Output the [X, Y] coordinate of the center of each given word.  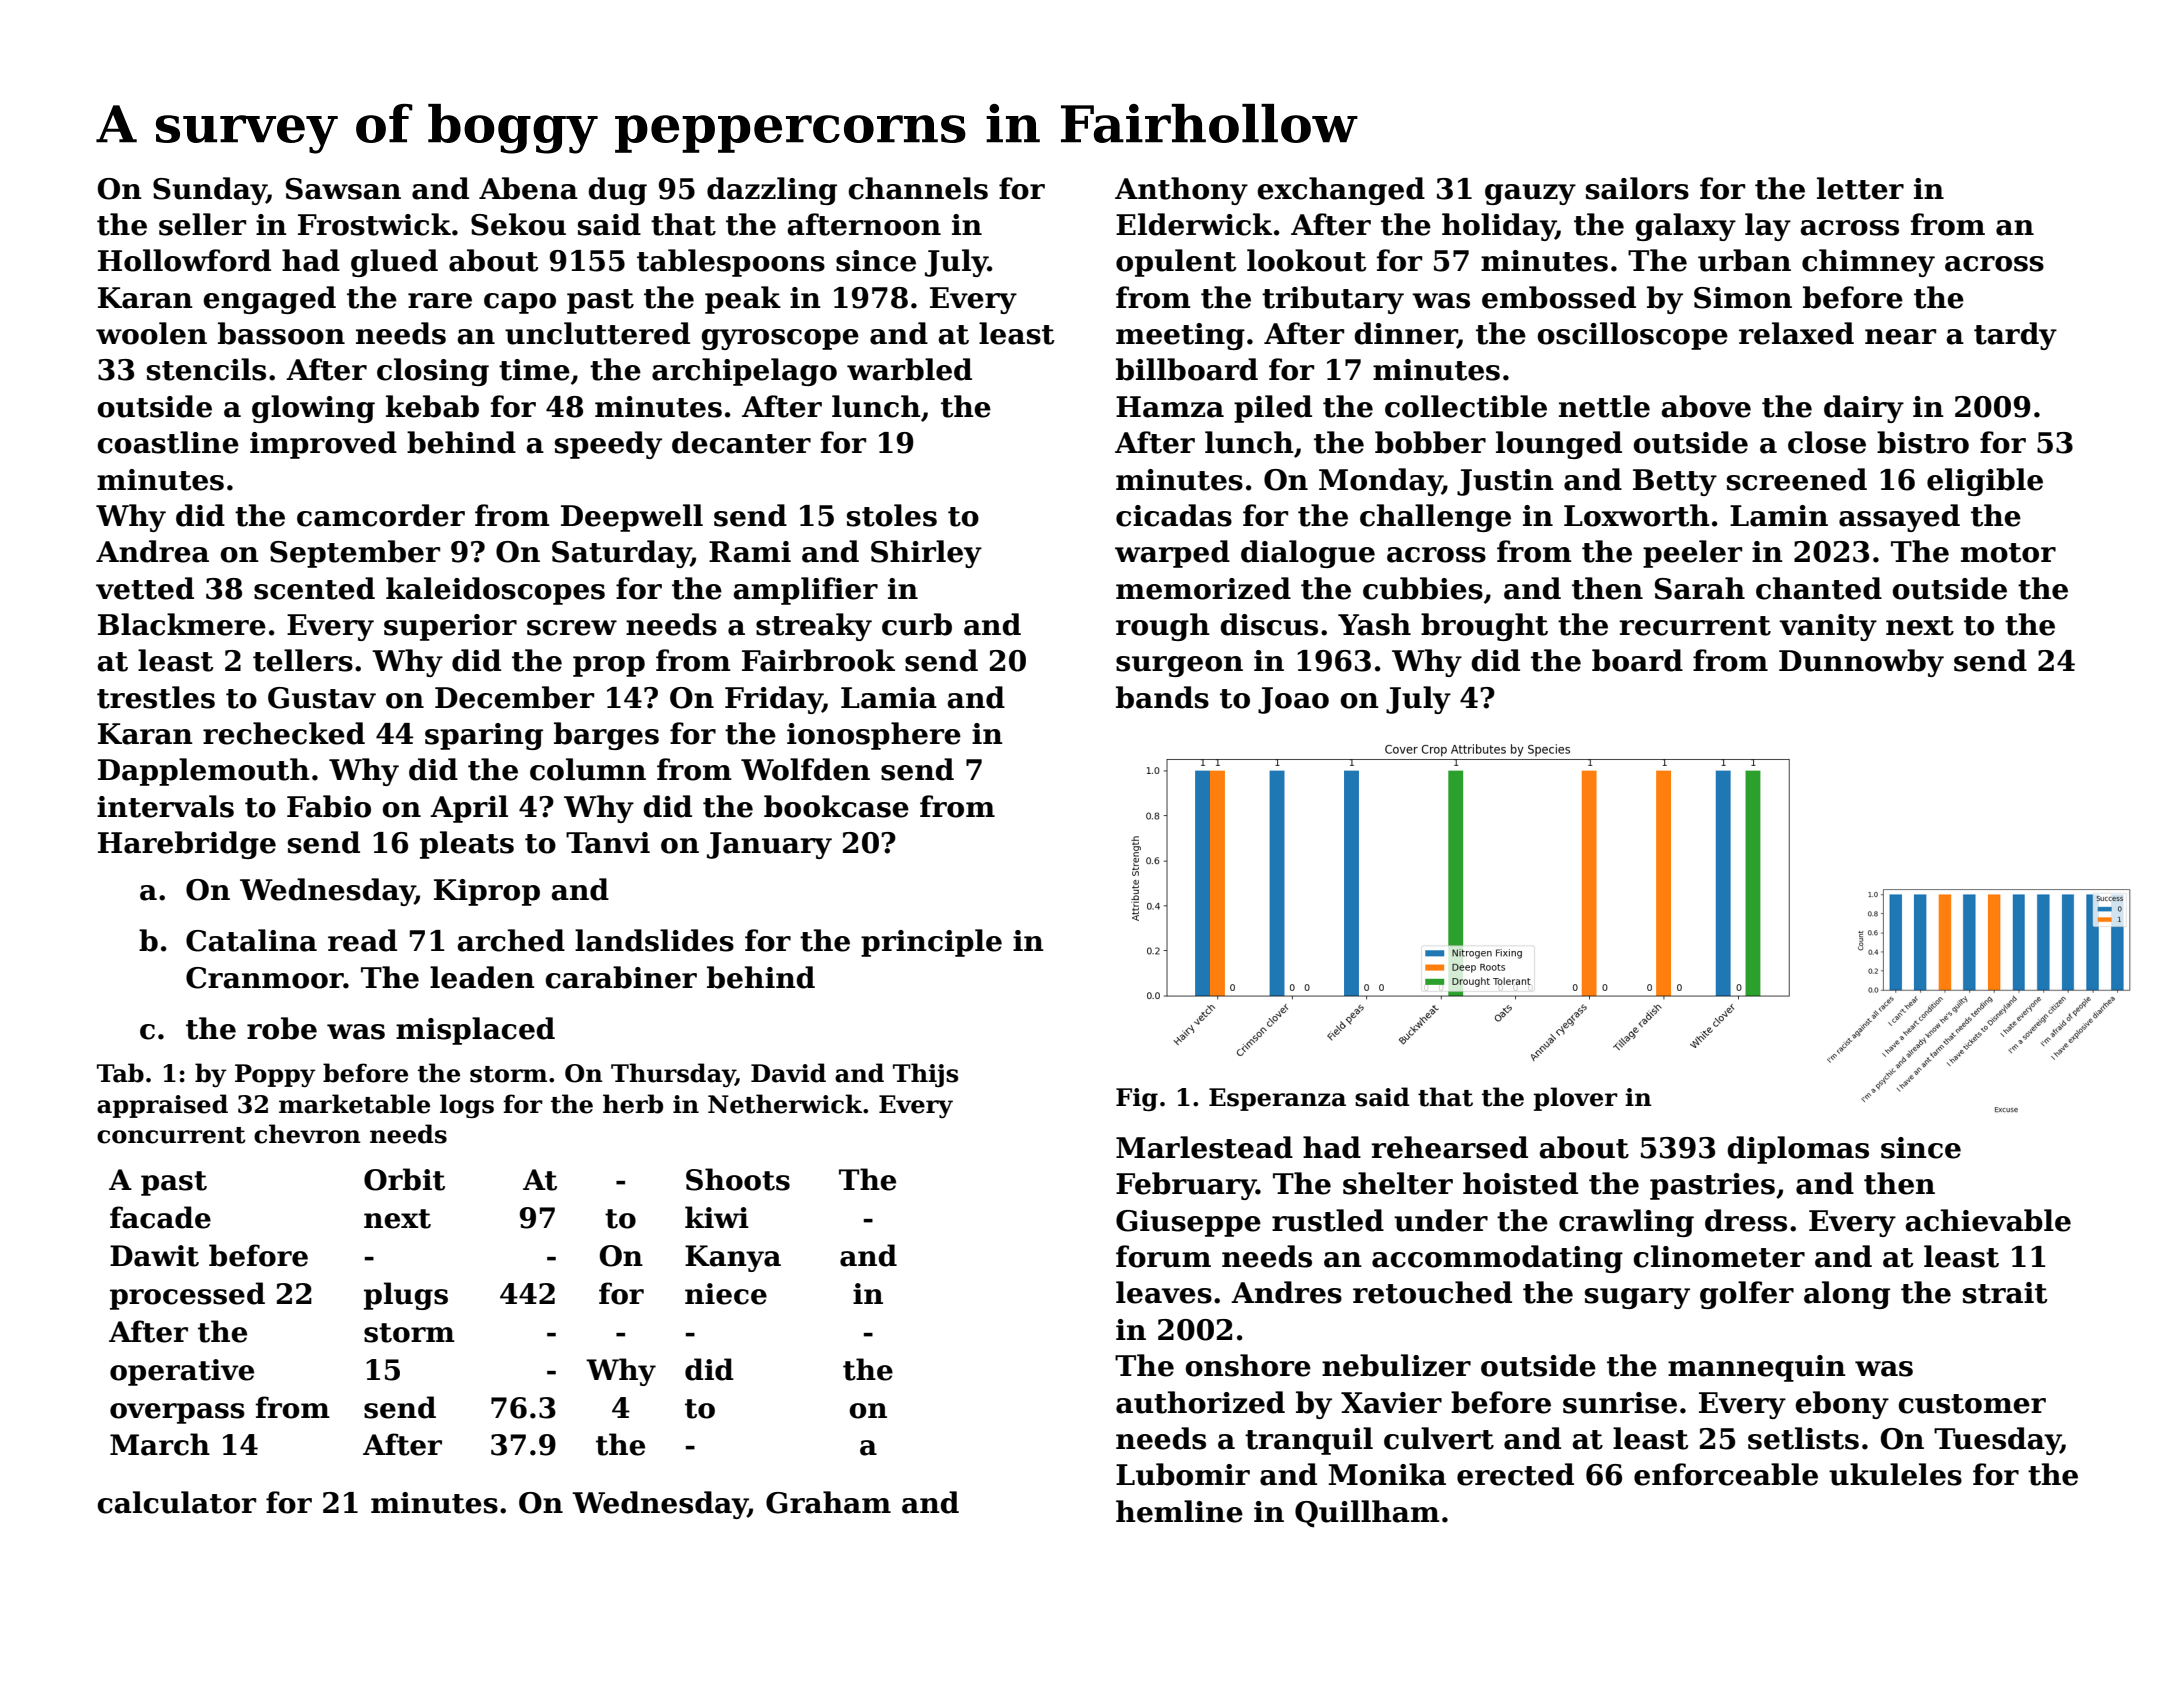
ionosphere [874, 736]
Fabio [329, 806]
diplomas [1798, 1150]
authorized [1200, 1402]
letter [1860, 188]
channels [918, 188]
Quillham [1367, 1514]
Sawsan [343, 189]
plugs [406, 1296]
